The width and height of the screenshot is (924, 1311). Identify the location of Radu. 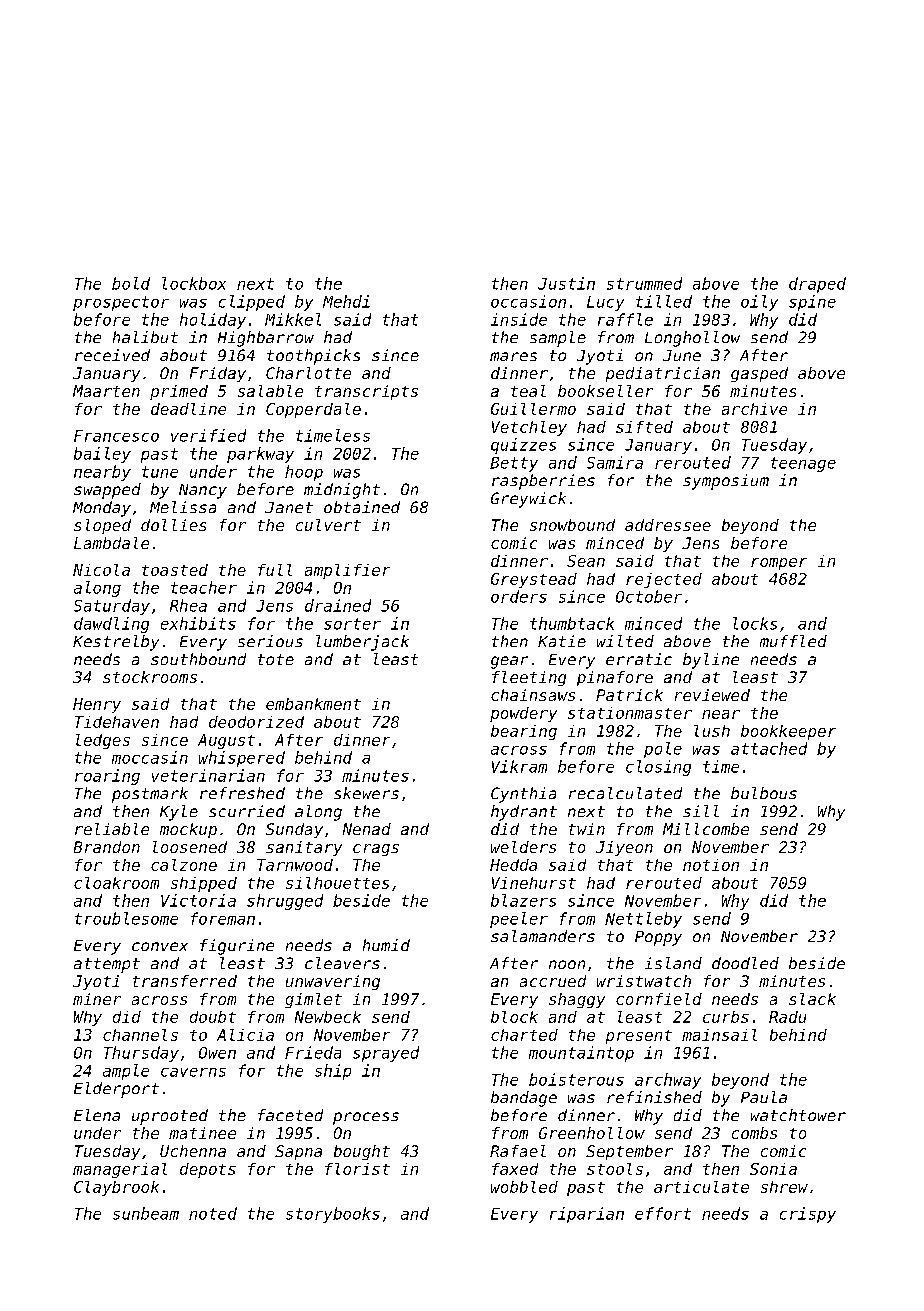
(787, 1017).
